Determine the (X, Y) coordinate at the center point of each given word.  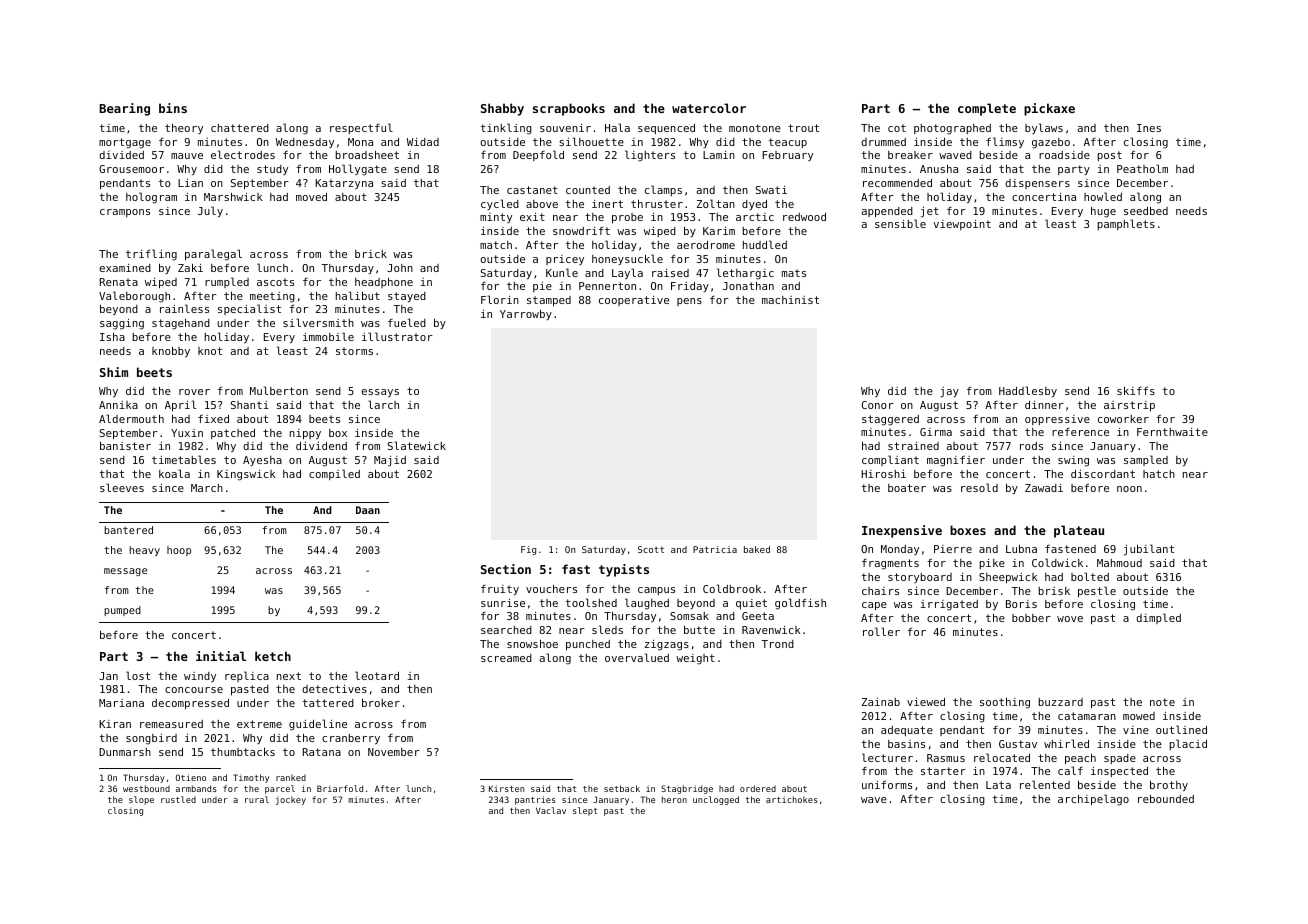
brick (371, 254)
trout (803, 128)
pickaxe (1049, 109)
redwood (804, 217)
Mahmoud (1119, 563)
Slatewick (417, 445)
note (1162, 702)
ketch (273, 656)
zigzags (667, 645)
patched (233, 434)
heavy (144, 551)
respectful (361, 128)
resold (979, 487)
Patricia (715, 549)
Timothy (251, 778)
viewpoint (962, 225)
